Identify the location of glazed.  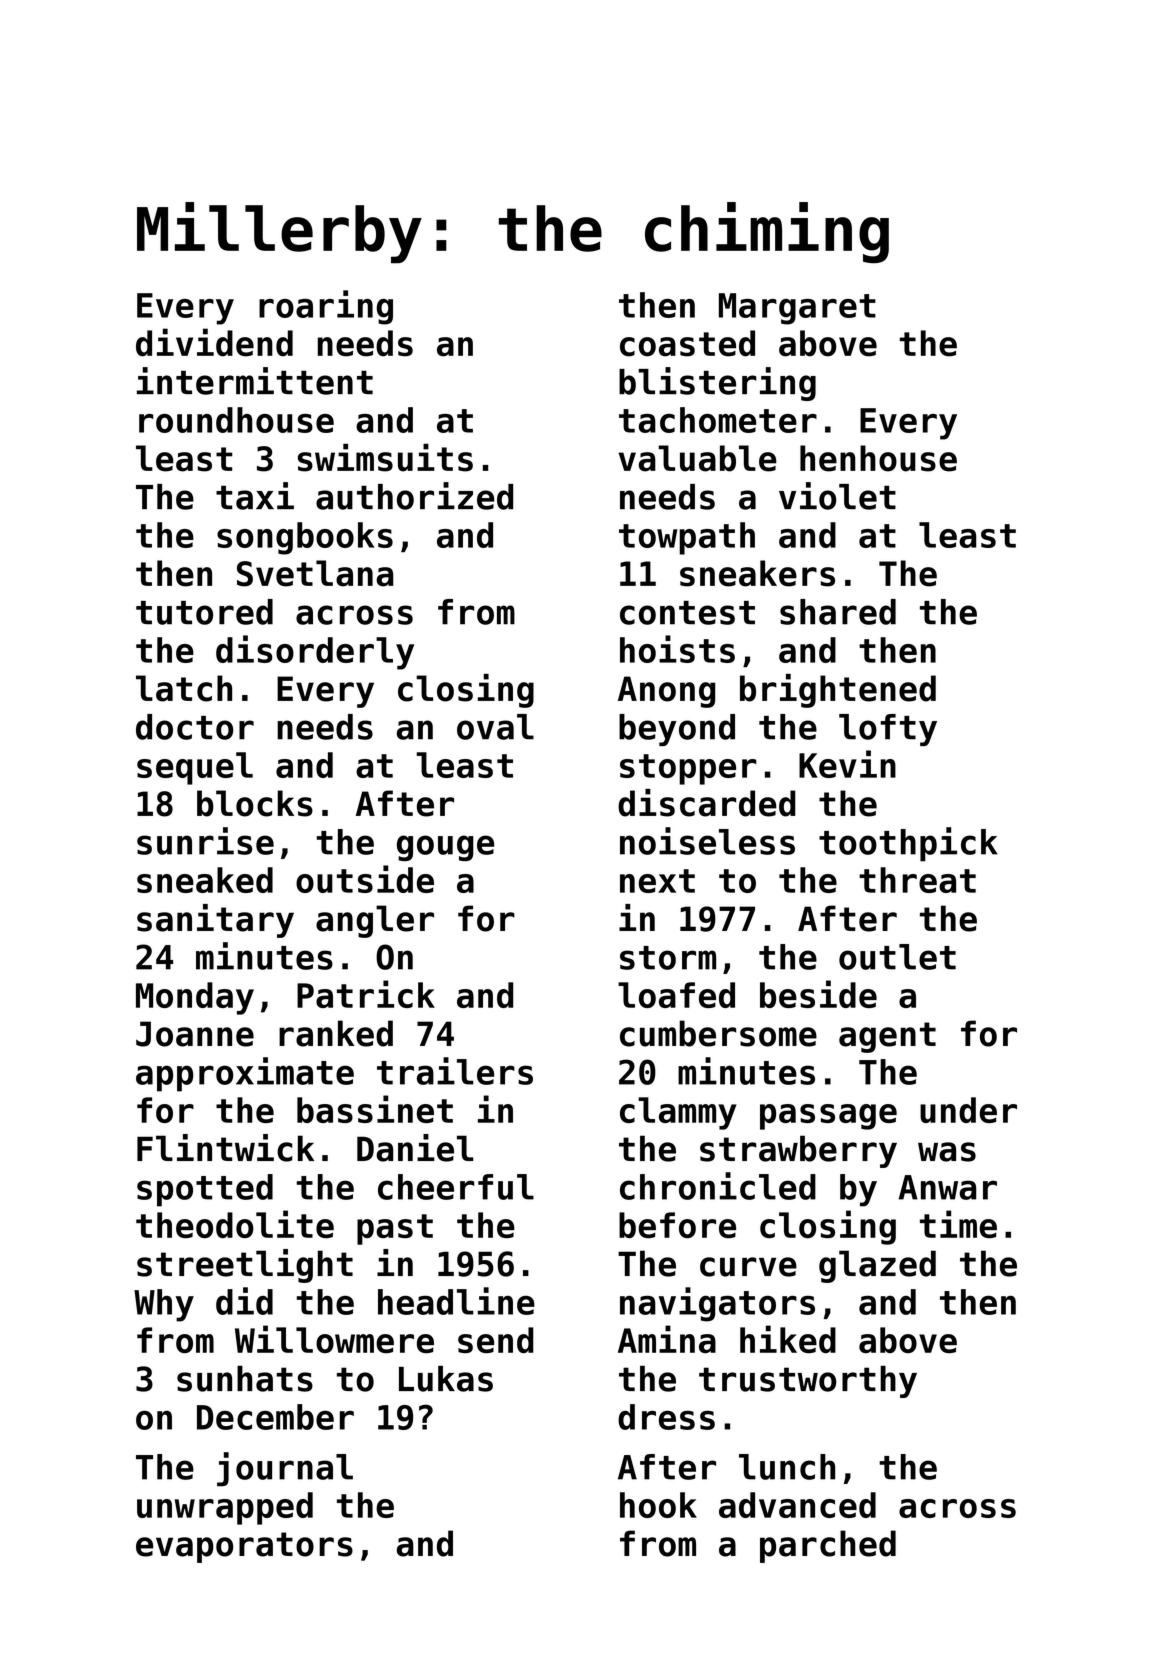
(877, 1266).
